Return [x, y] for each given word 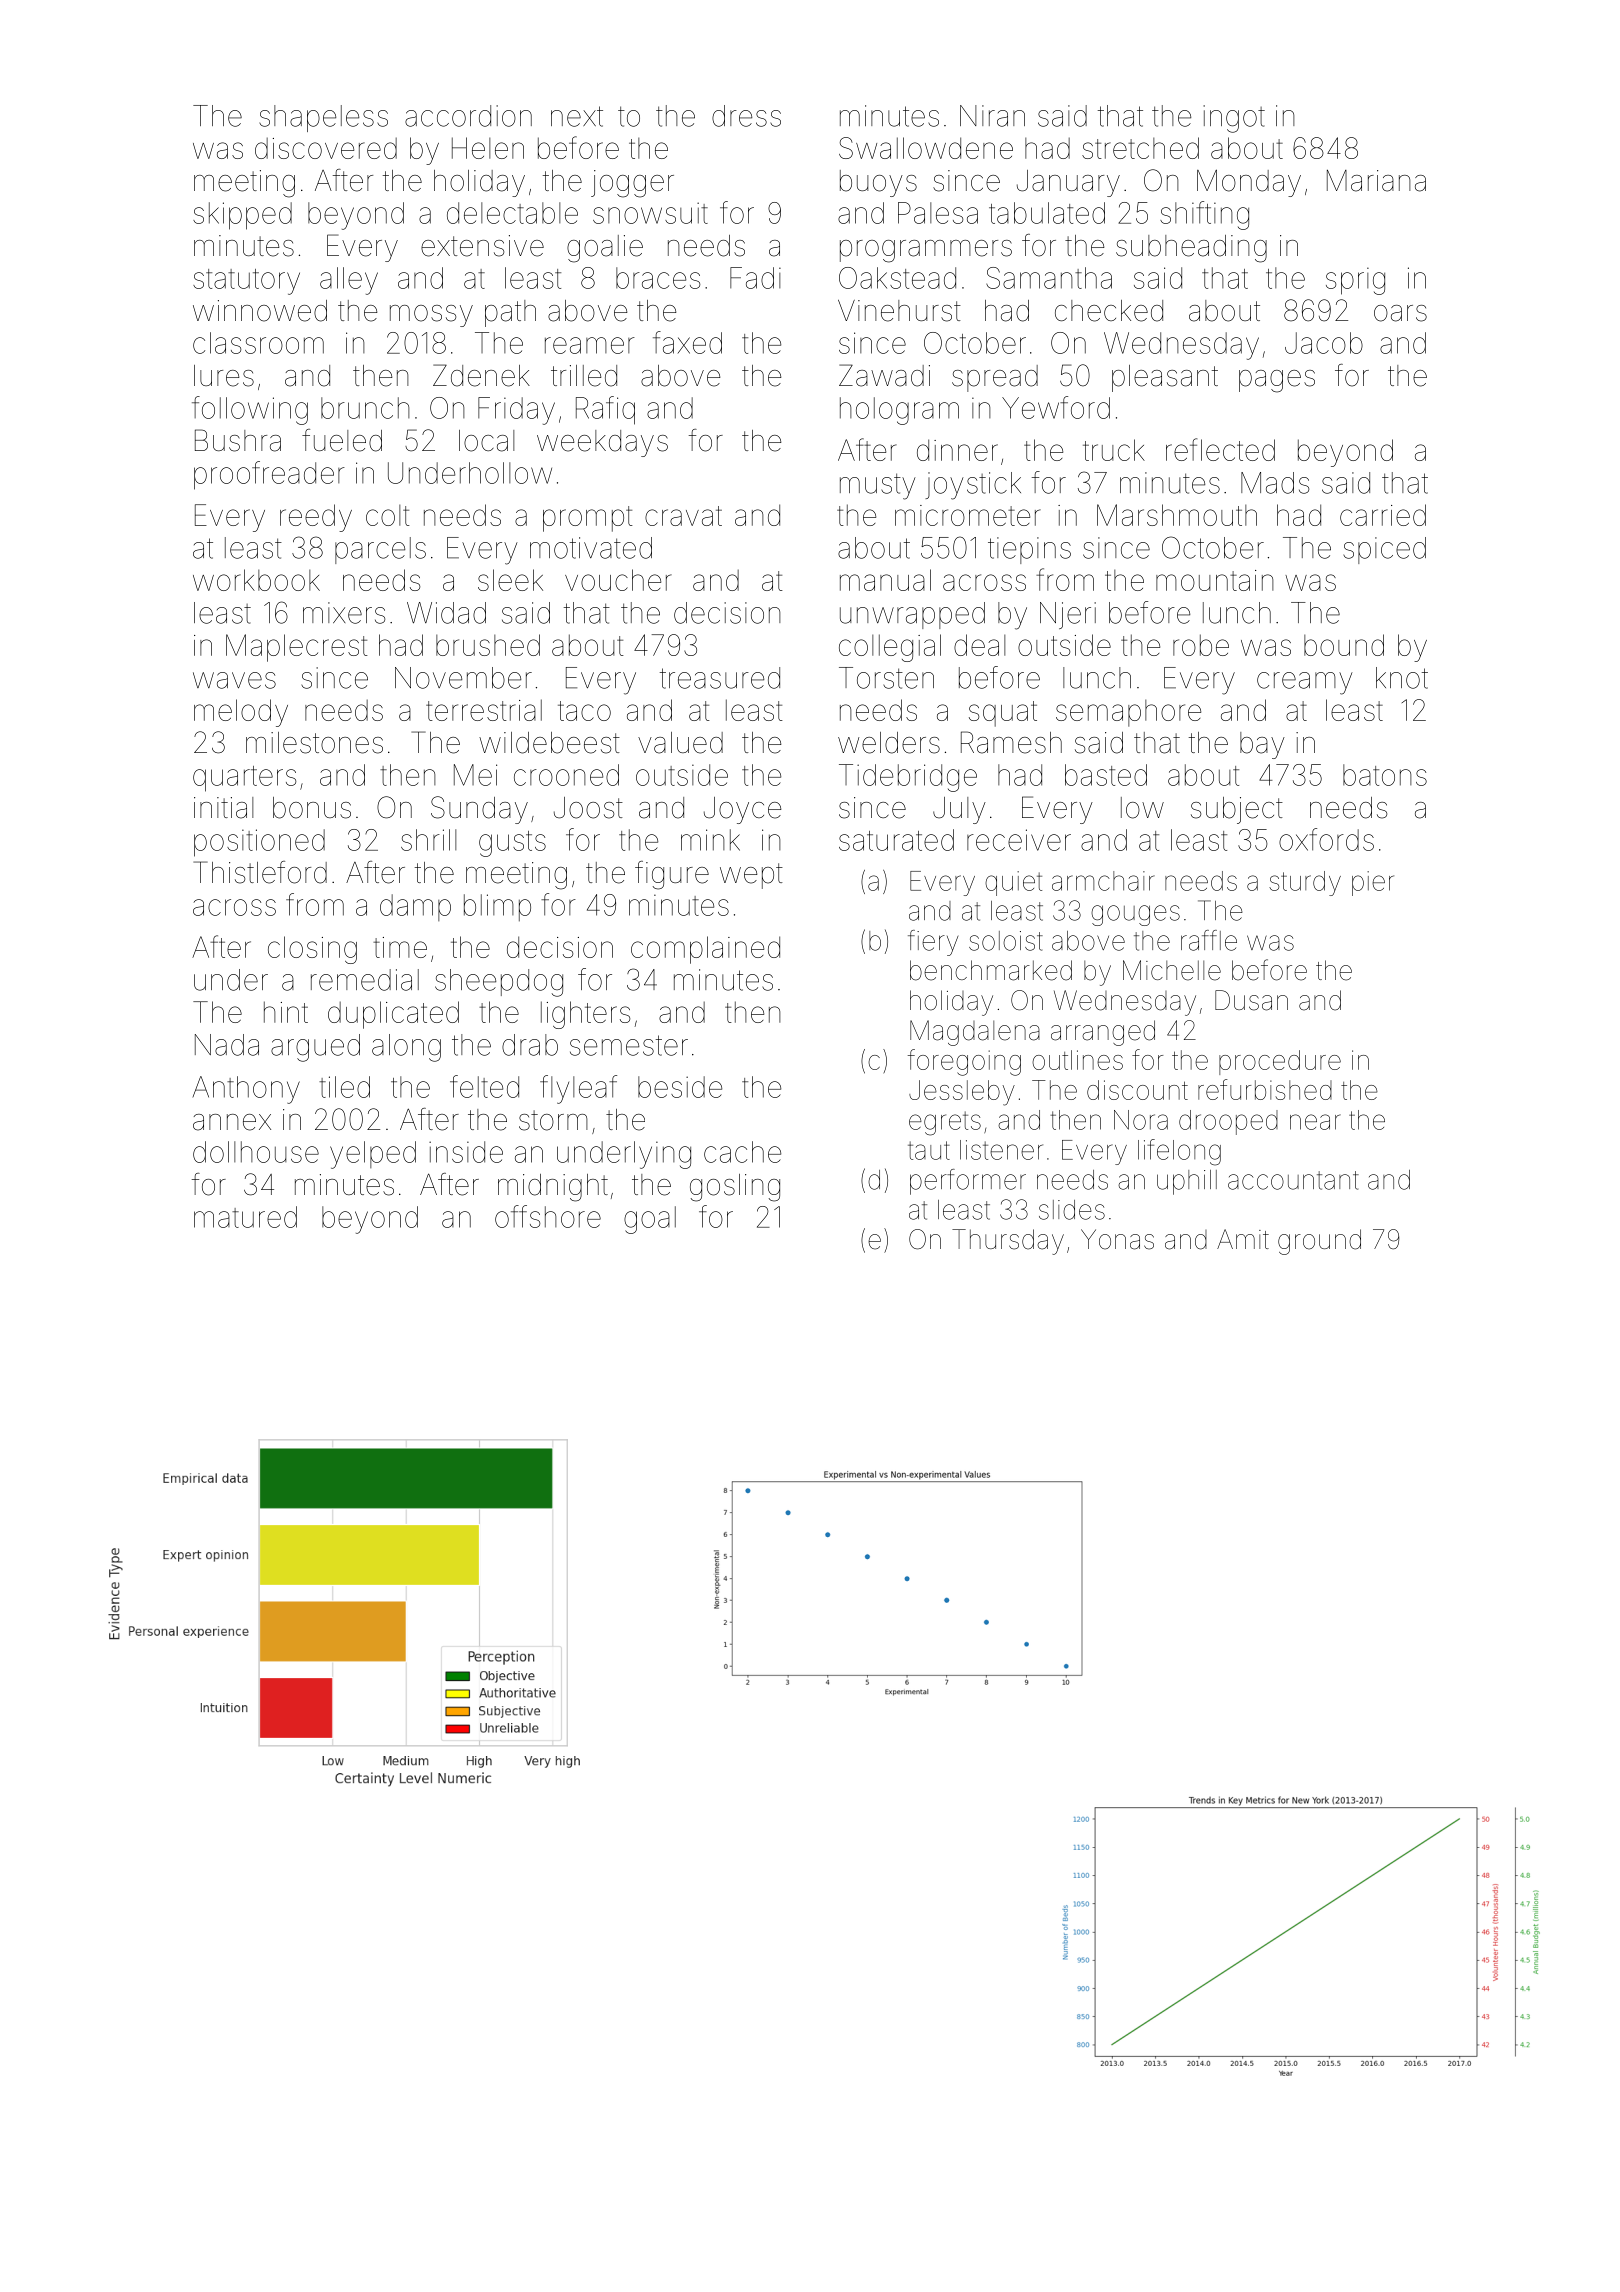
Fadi [755, 278]
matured [245, 1217]
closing [312, 950]
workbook [256, 580]
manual [885, 580]
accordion [468, 116]
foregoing [964, 1062]
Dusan [1251, 1000]
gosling [735, 1188]
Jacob [1324, 343]
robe [1201, 645]
